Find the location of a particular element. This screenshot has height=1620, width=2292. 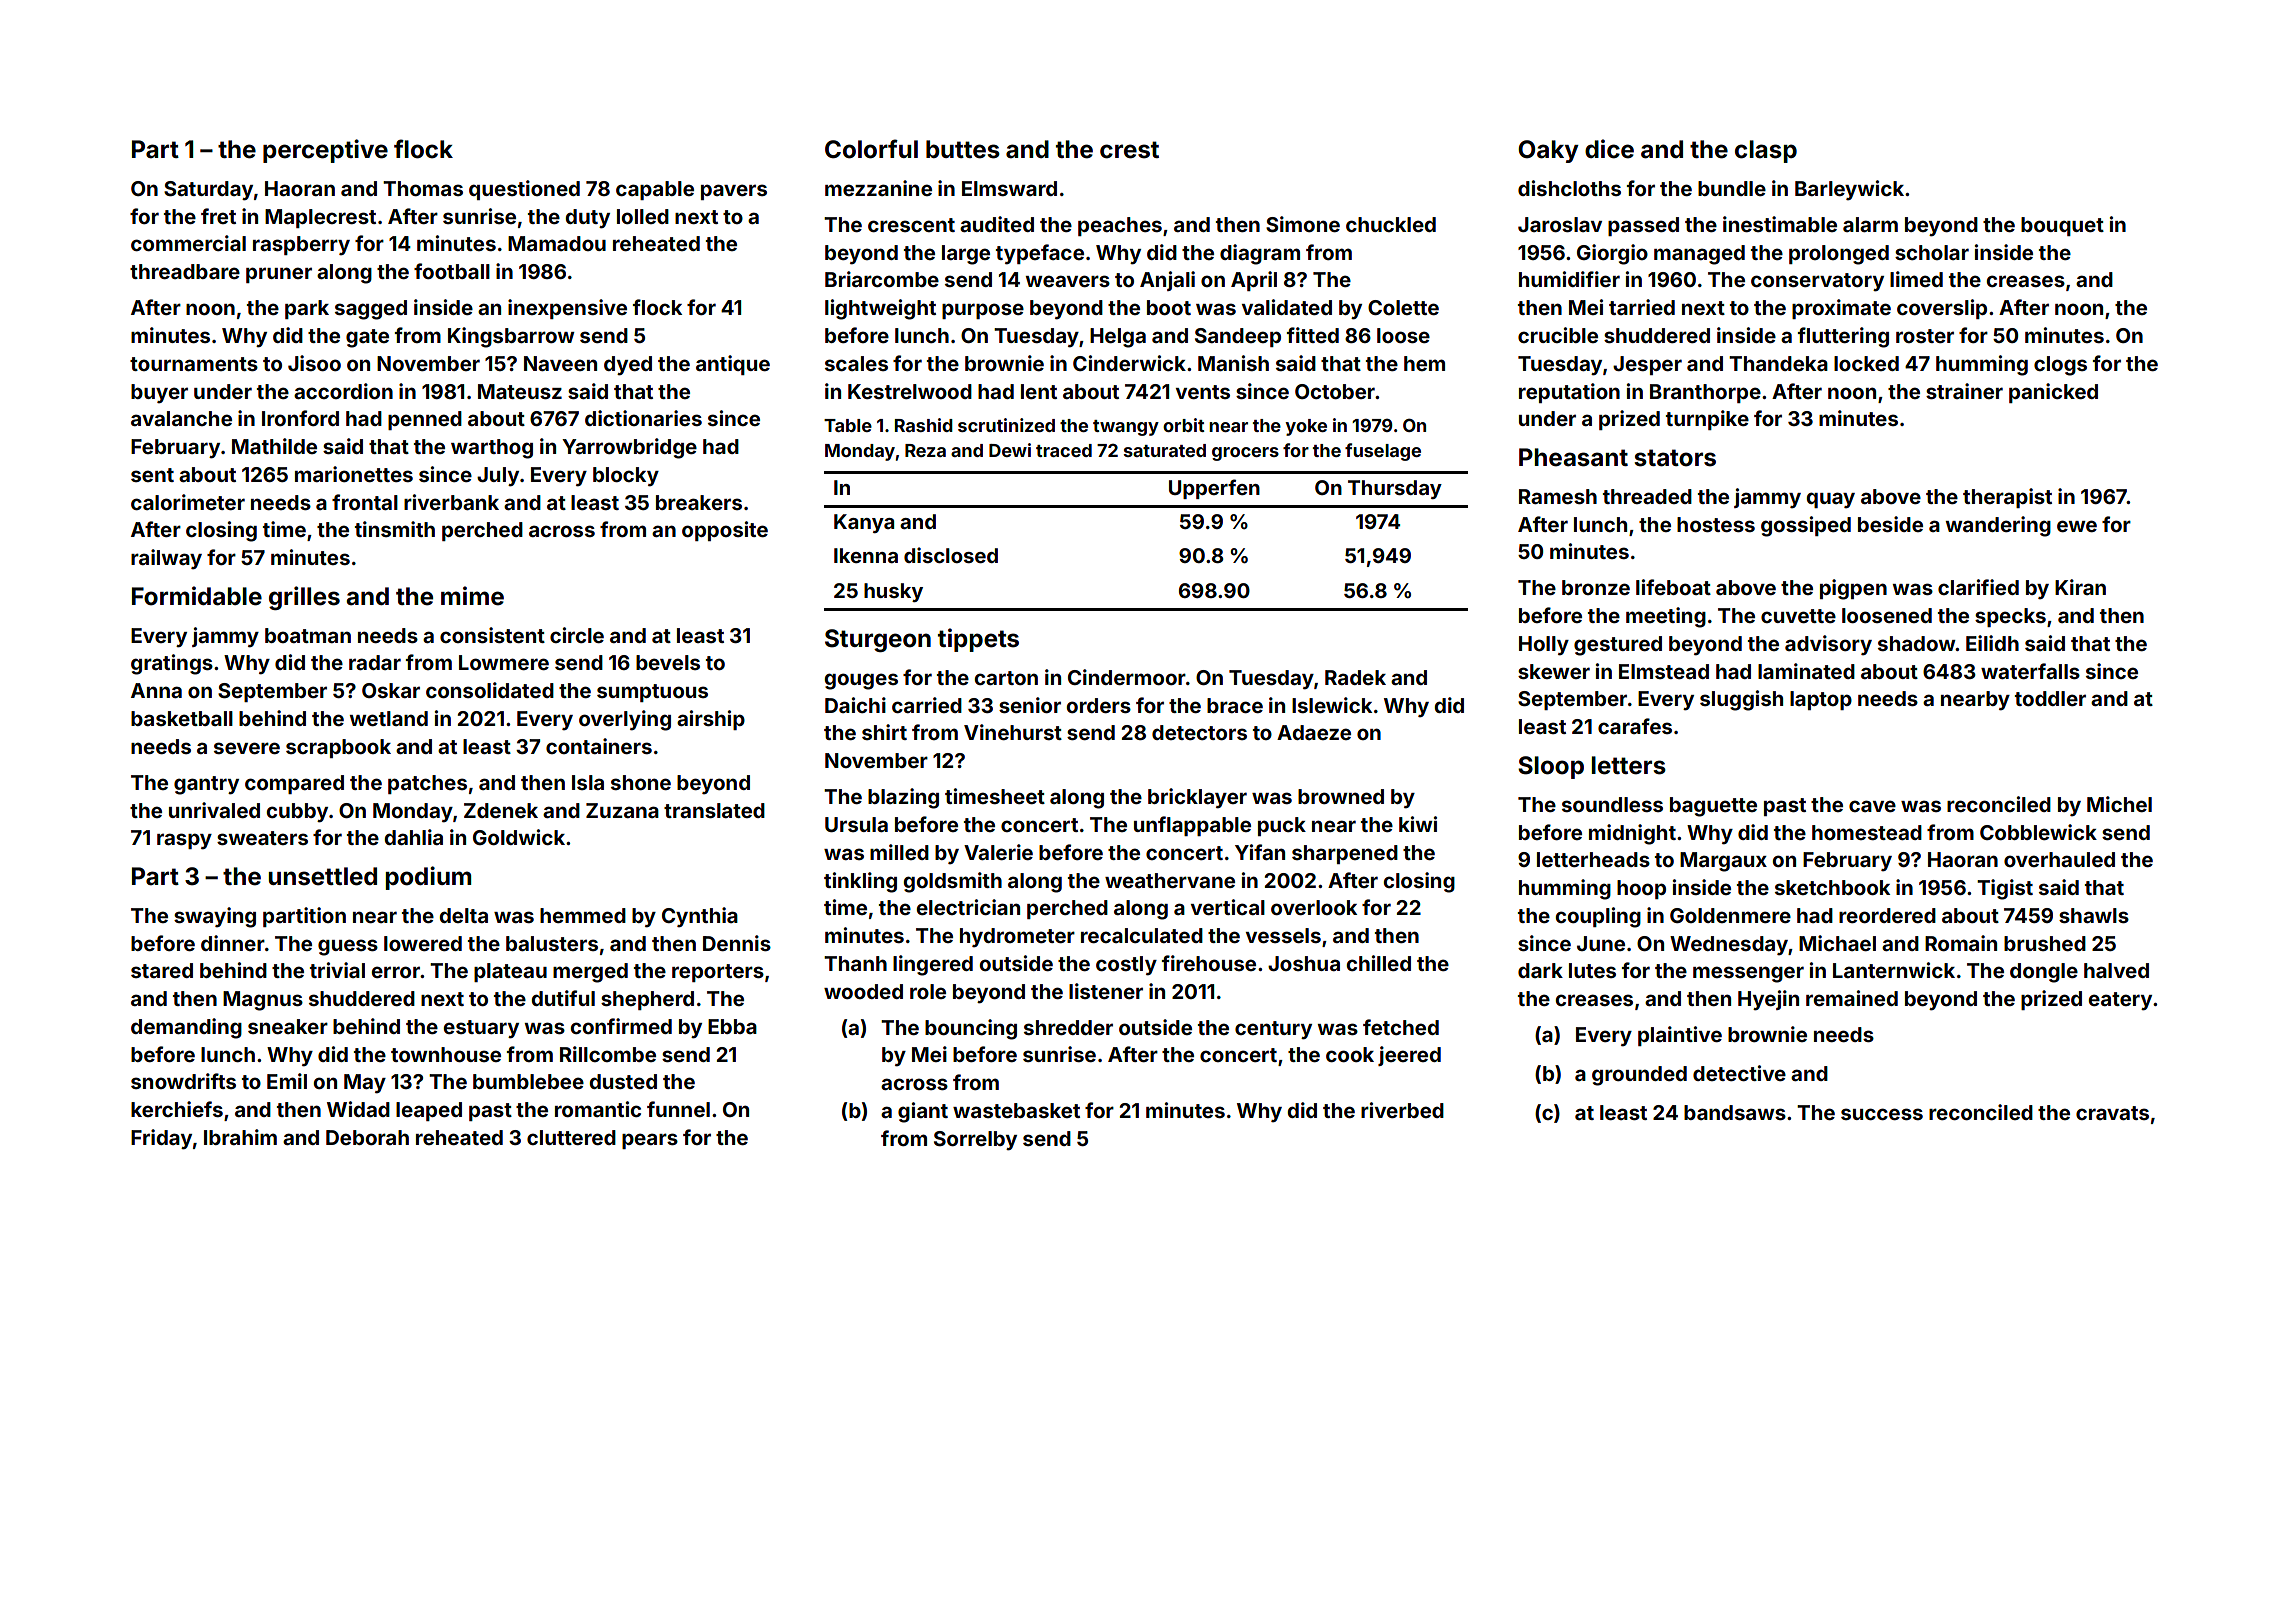

snowdrifts is located at coordinates (183, 1081).
